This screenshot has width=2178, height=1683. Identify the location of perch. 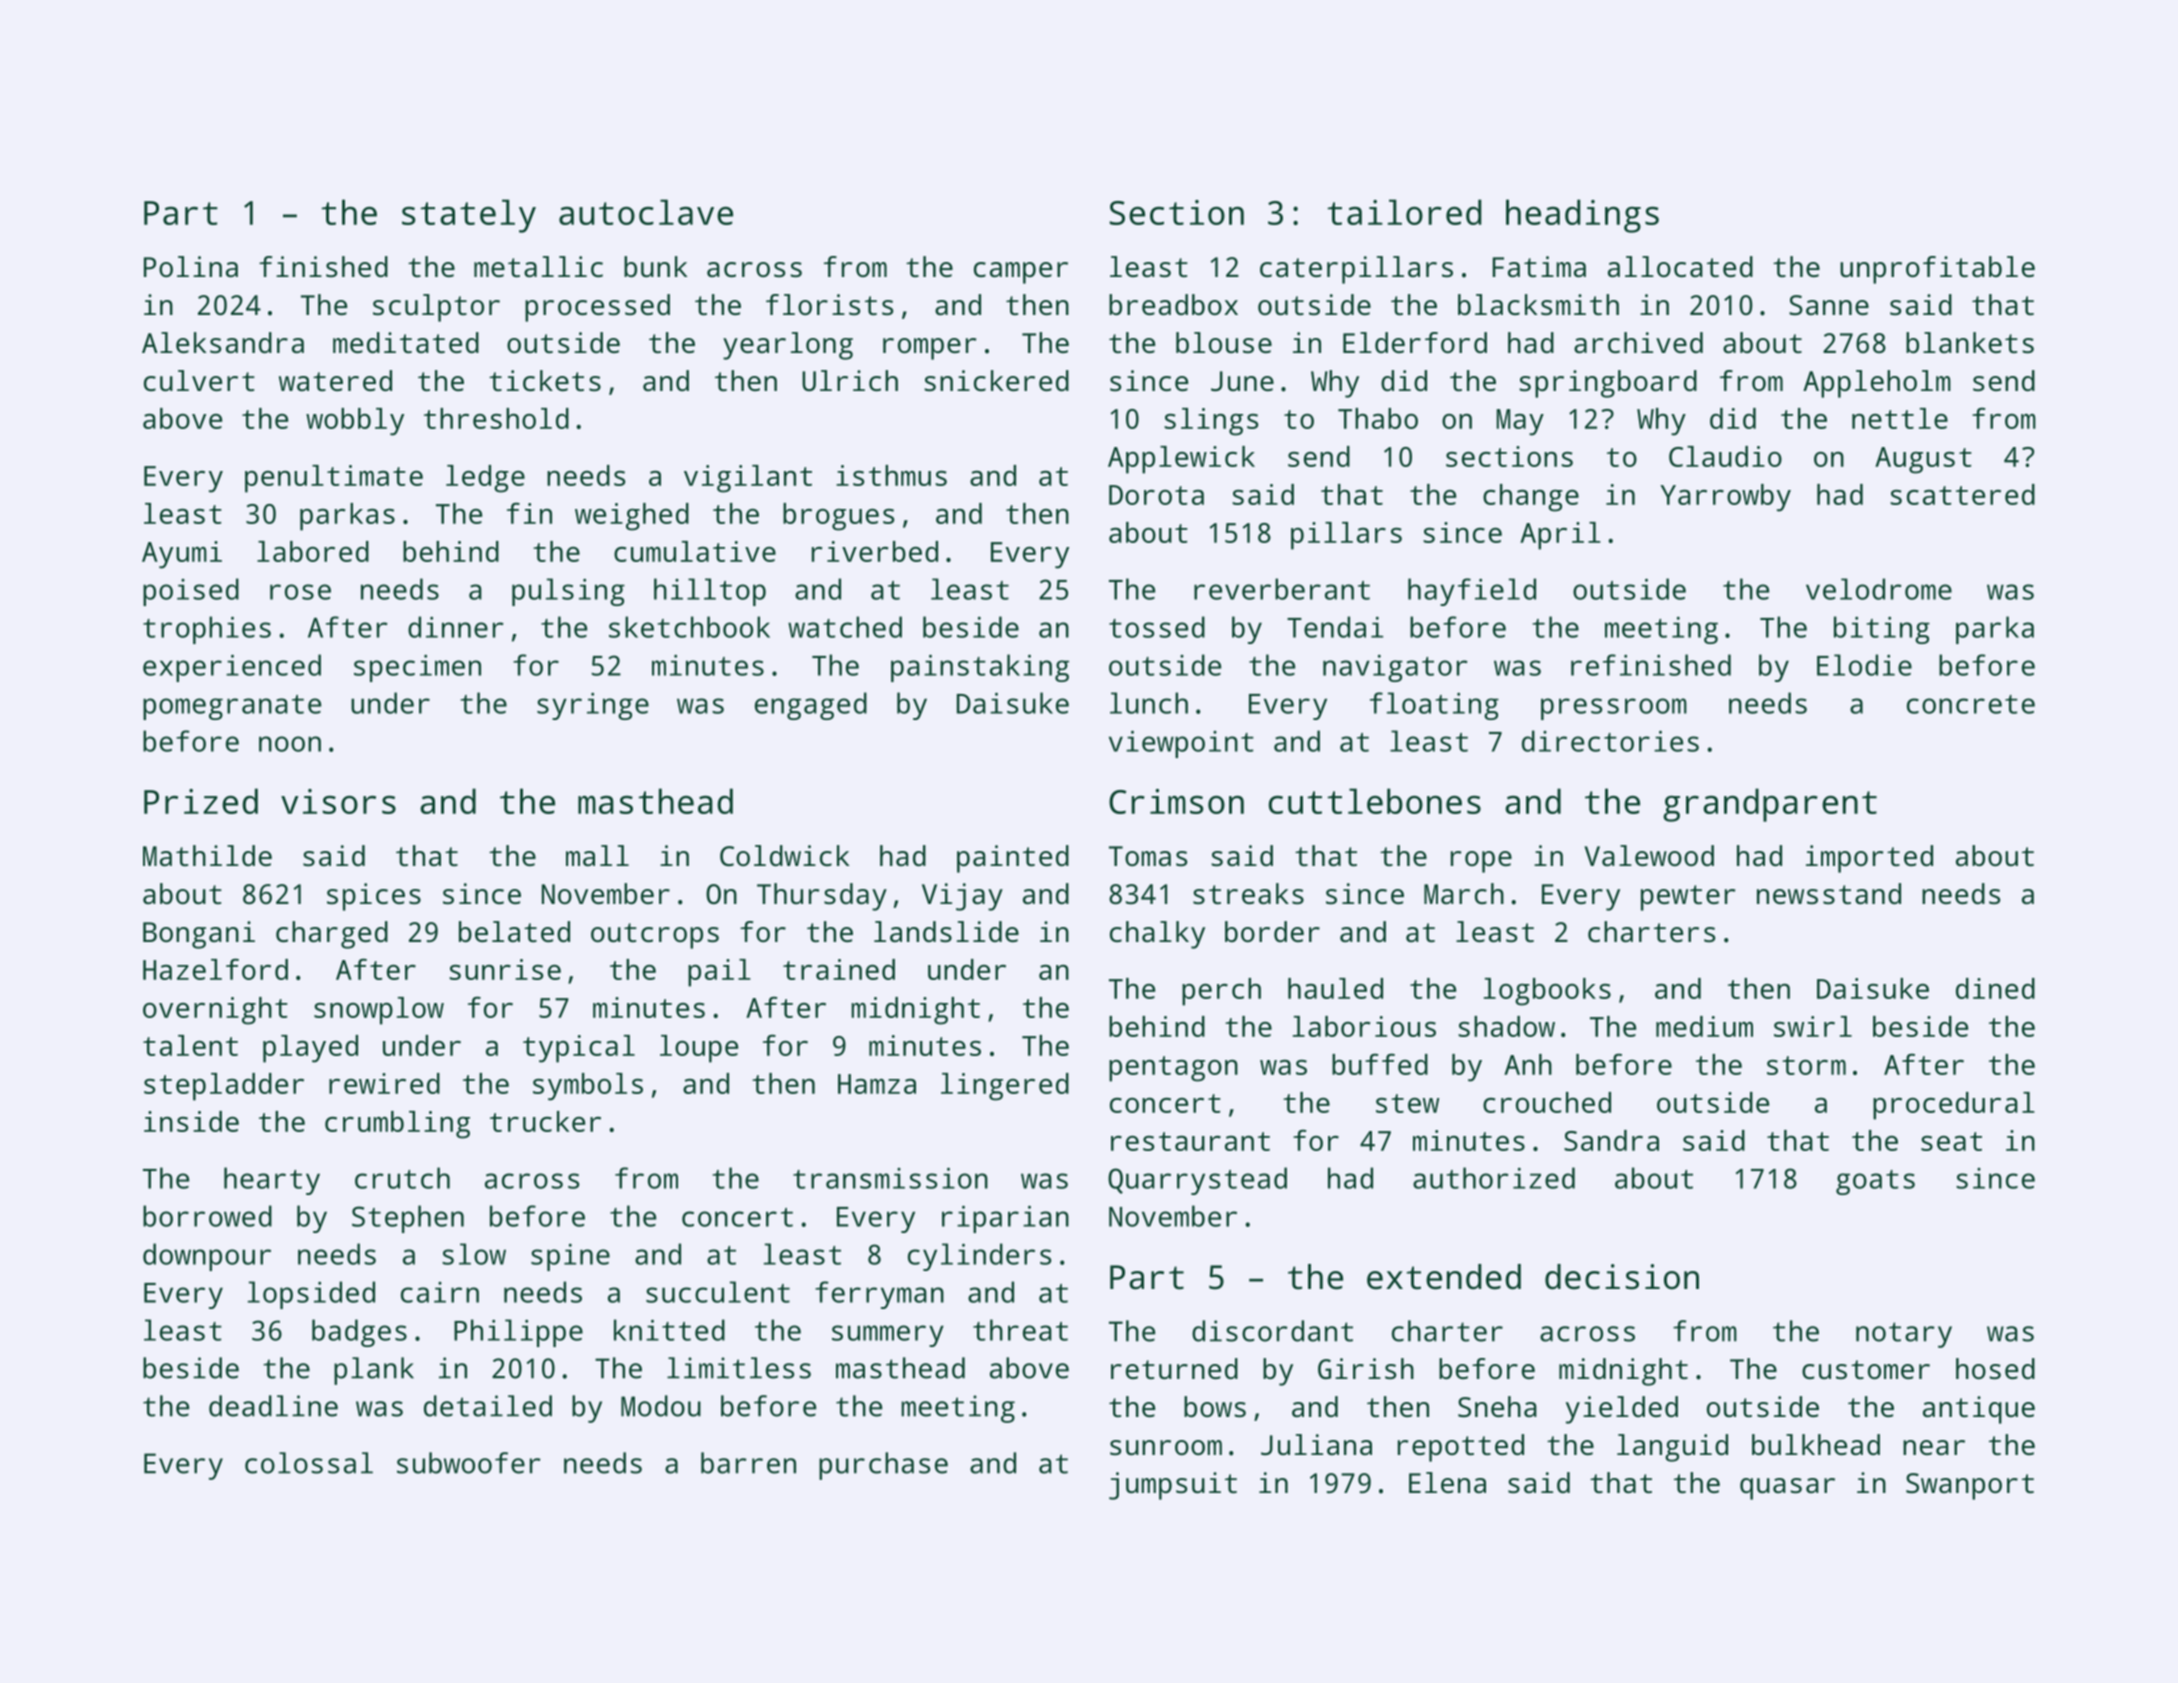
(1221, 992).
